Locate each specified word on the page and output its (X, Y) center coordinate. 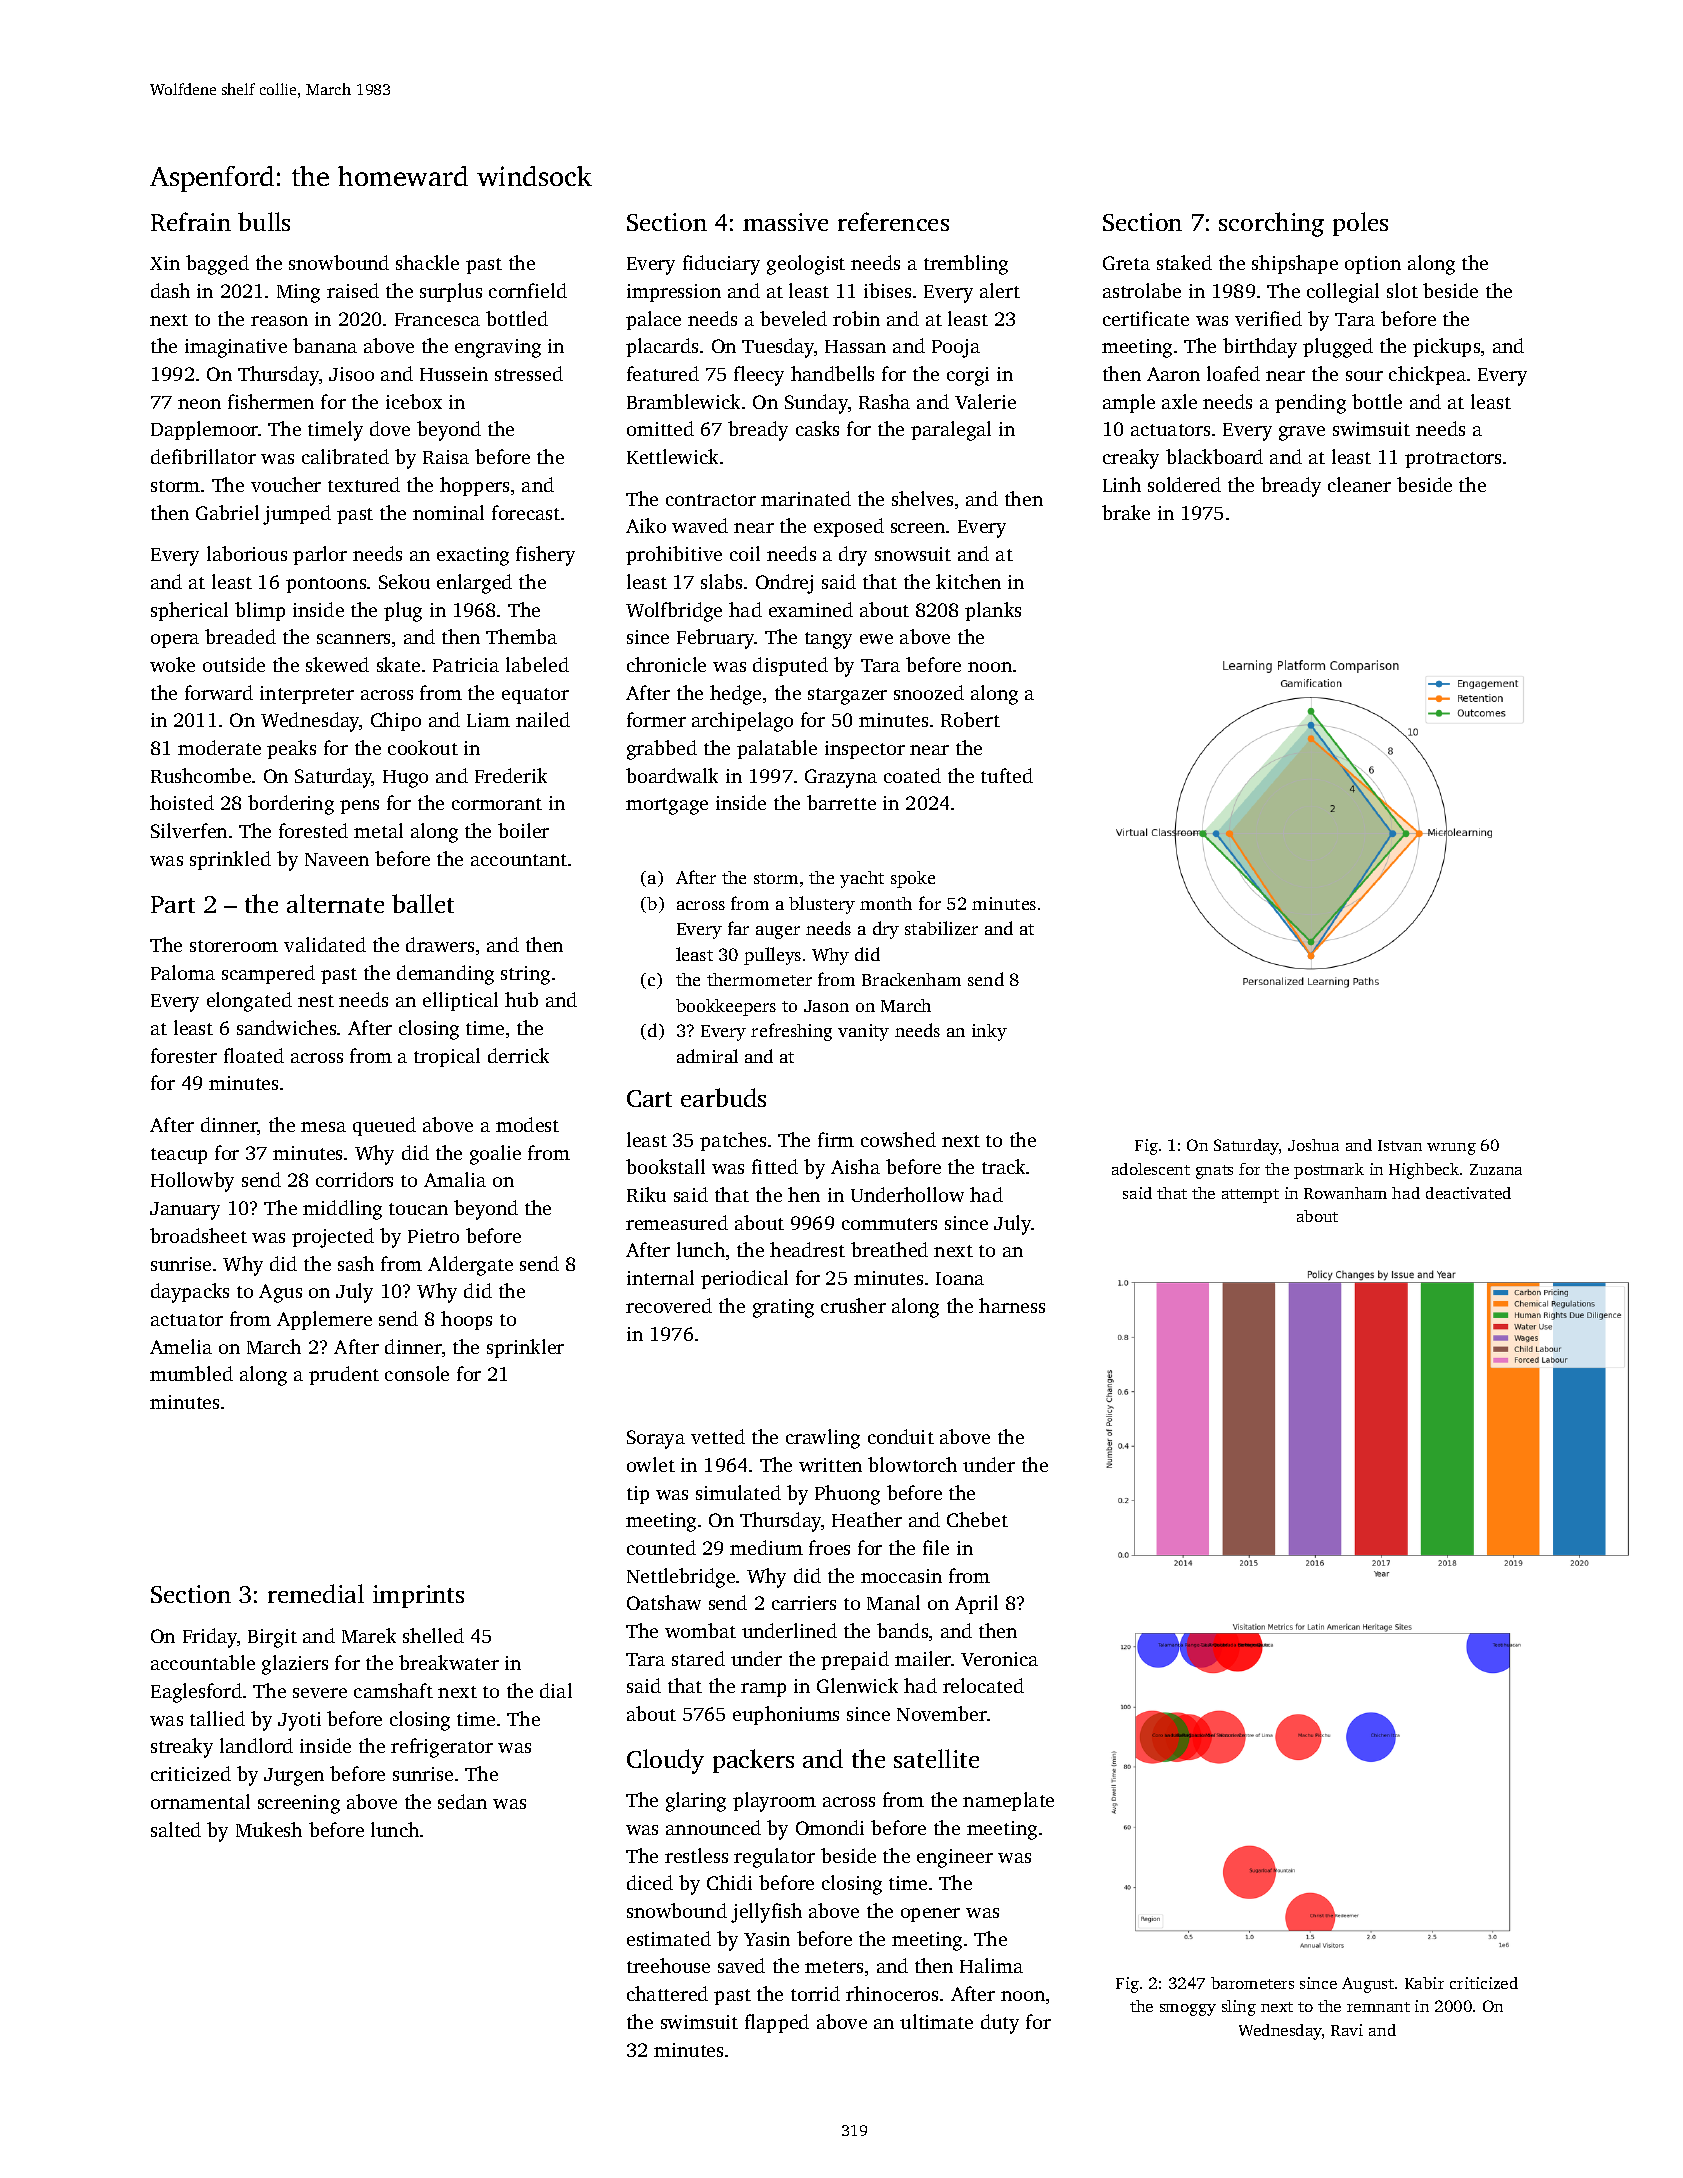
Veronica (999, 1659)
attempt (1250, 1196)
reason (279, 321)
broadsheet (198, 1235)
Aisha (855, 1166)
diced (650, 1882)
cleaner (1359, 484)
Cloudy (665, 1761)
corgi (968, 376)
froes (829, 1547)
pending (1310, 404)
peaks (291, 749)
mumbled (191, 1373)
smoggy (1188, 2010)
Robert (970, 719)
